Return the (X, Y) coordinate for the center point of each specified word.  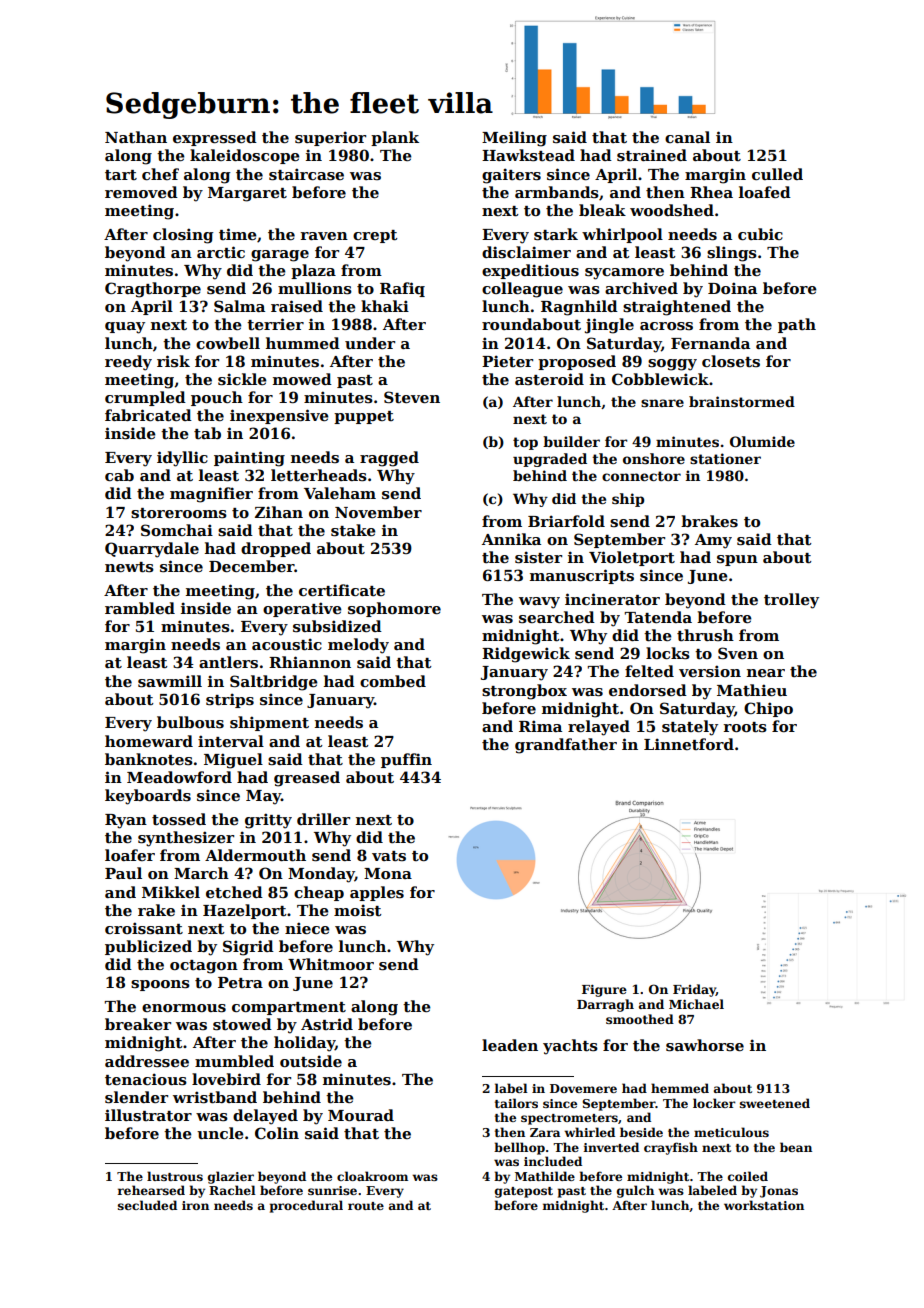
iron (195, 1205)
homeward (149, 741)
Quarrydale (152, 550)
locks (668, 653)
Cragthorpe (153, 290)
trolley (791, 601)
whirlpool (622, 235)
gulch (635, 1191)
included (553, 1161)
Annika (511, 539)
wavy (539, 603)
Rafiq (402, 289)
